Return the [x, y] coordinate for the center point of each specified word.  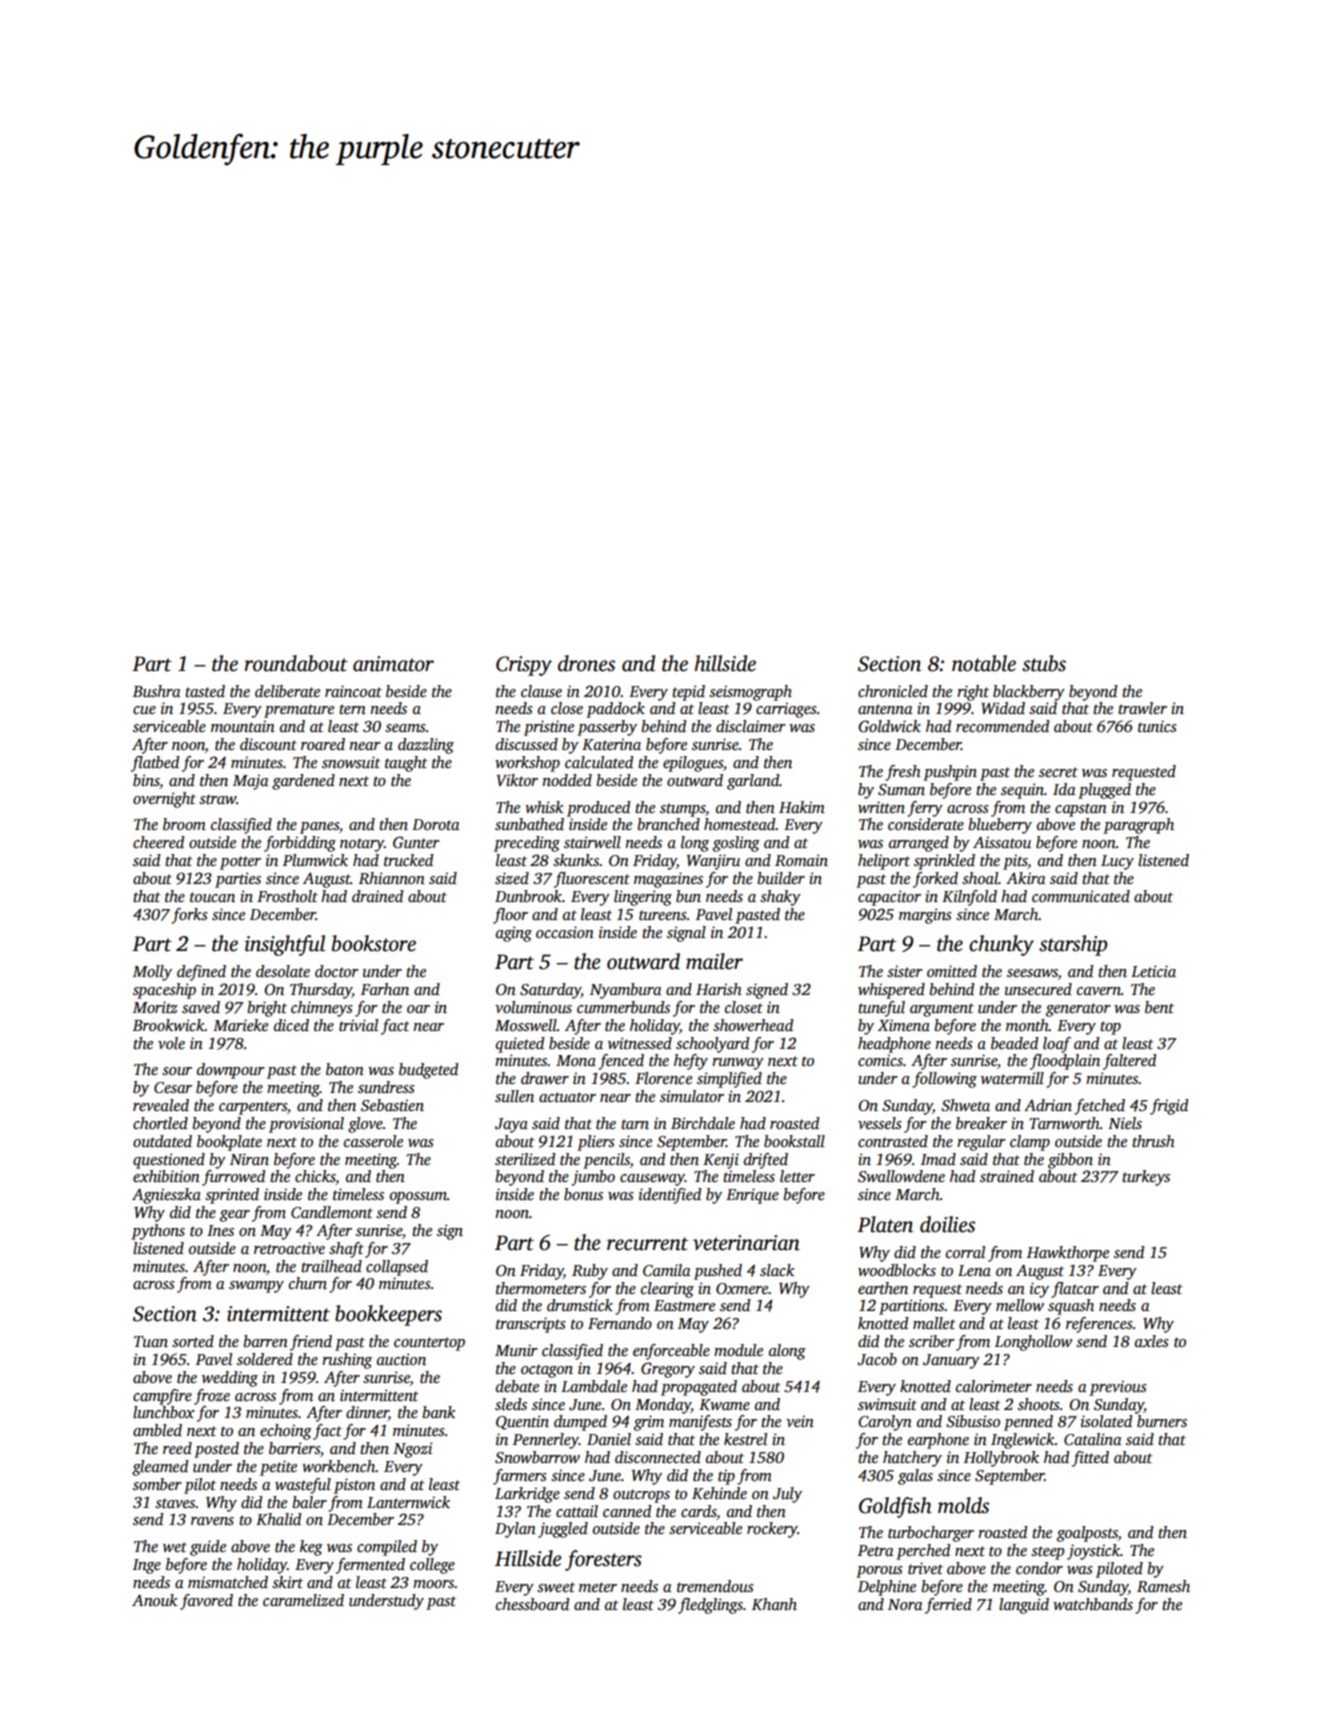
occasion [565, 932]
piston [354, 1486]
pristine [549, 728]
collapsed [397, 1268]
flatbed [155, 764]
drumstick [580, 1305]
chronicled [893, 691]
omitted [952, 971]
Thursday [321, 991]
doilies [947, 1224]
